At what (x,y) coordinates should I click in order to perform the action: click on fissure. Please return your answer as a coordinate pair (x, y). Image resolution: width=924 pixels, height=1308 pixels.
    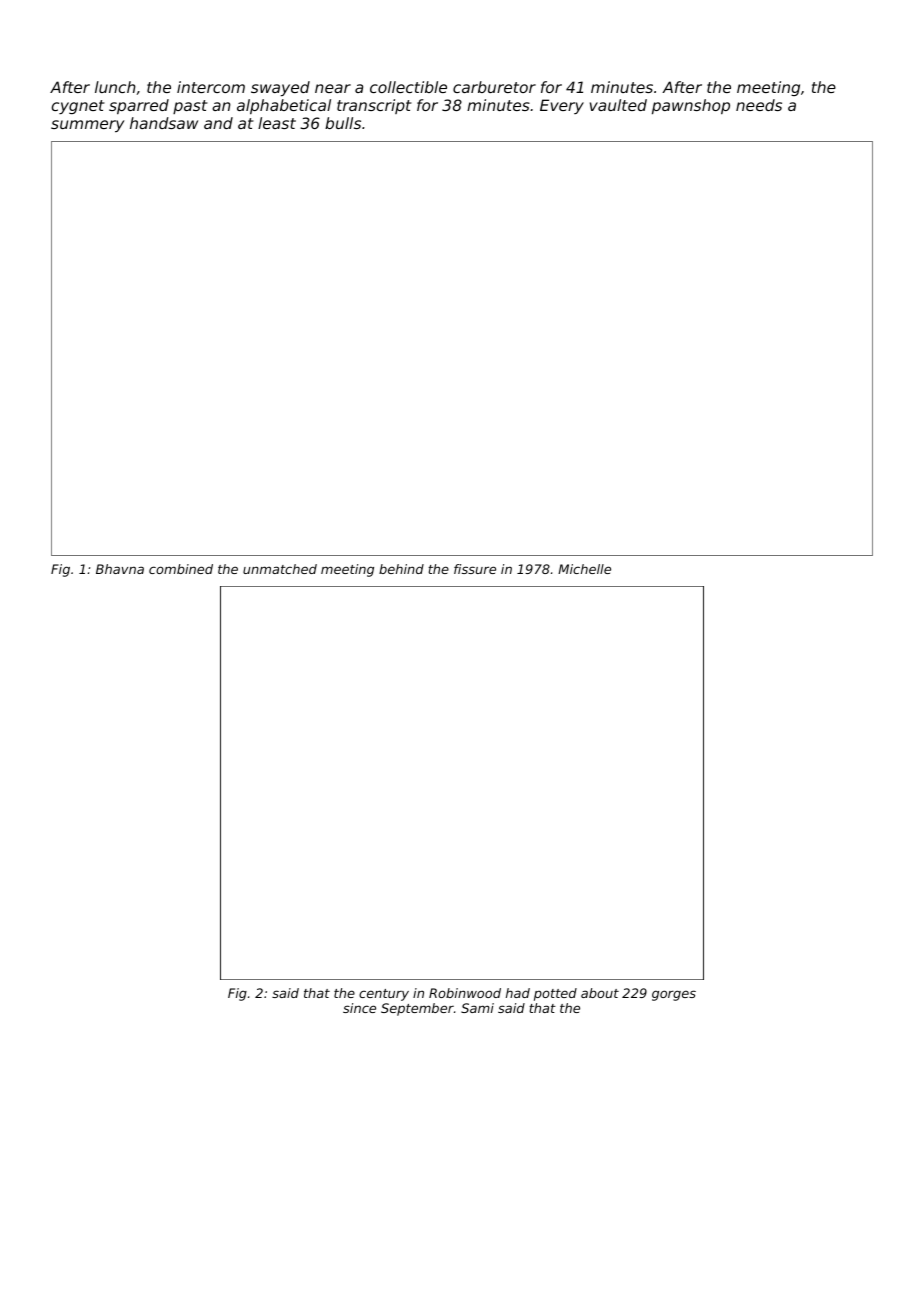
    Looking at the image, I should click on (475, 569).
